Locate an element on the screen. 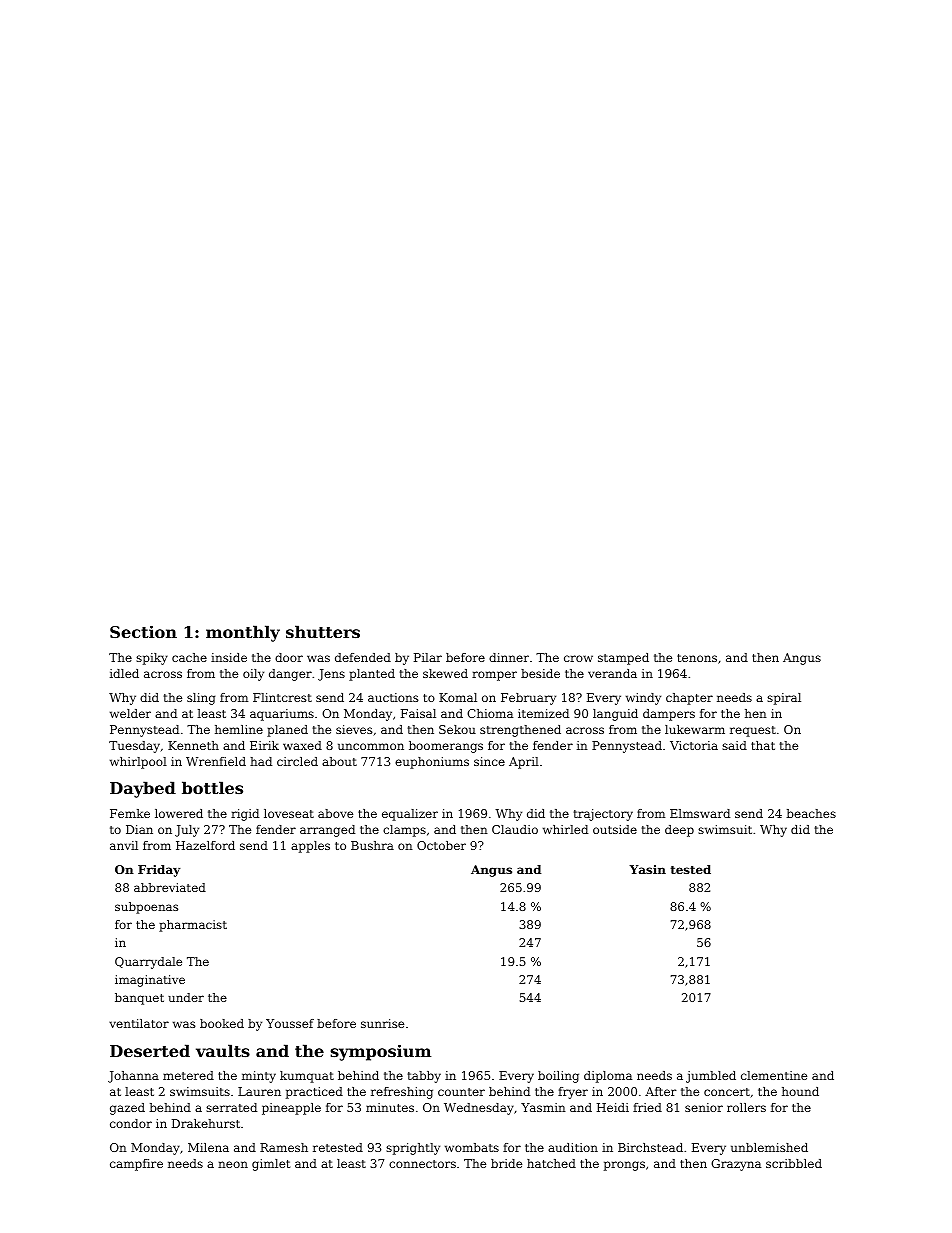  Pilar is located at coordinates (428, 657).
